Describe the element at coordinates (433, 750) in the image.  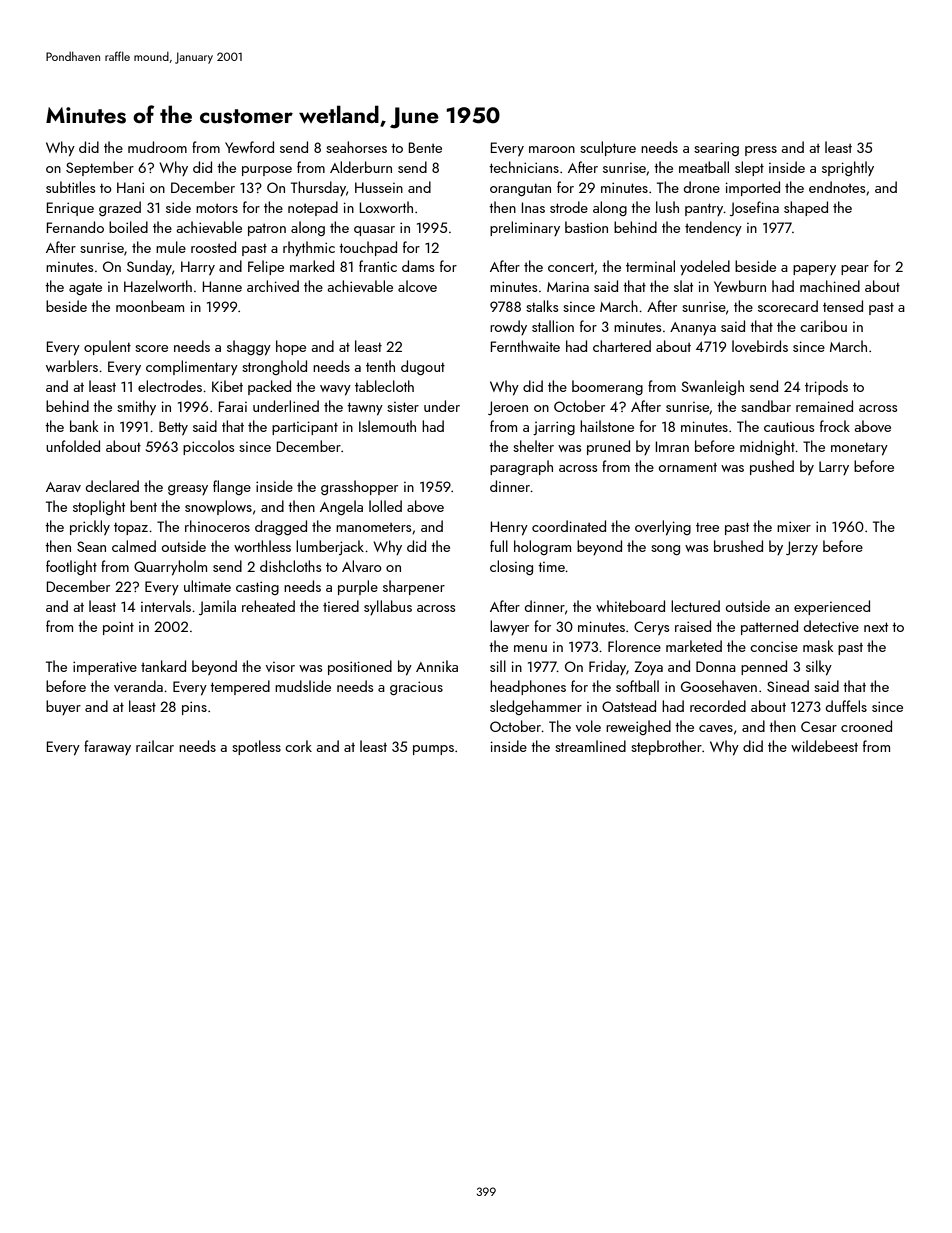
I see `pumps` at that location.
